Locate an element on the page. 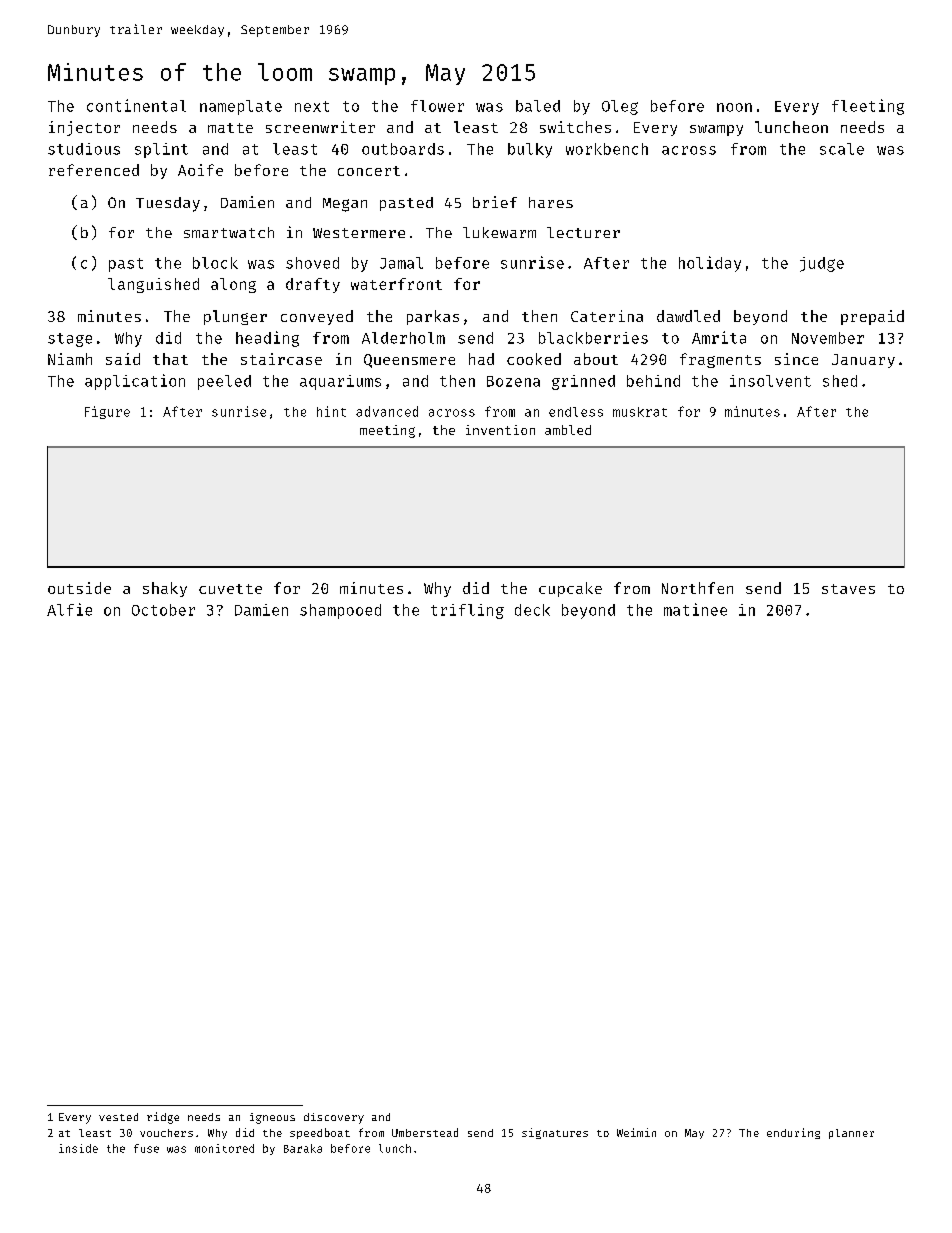  judge is located at coordinates (822, 264).
